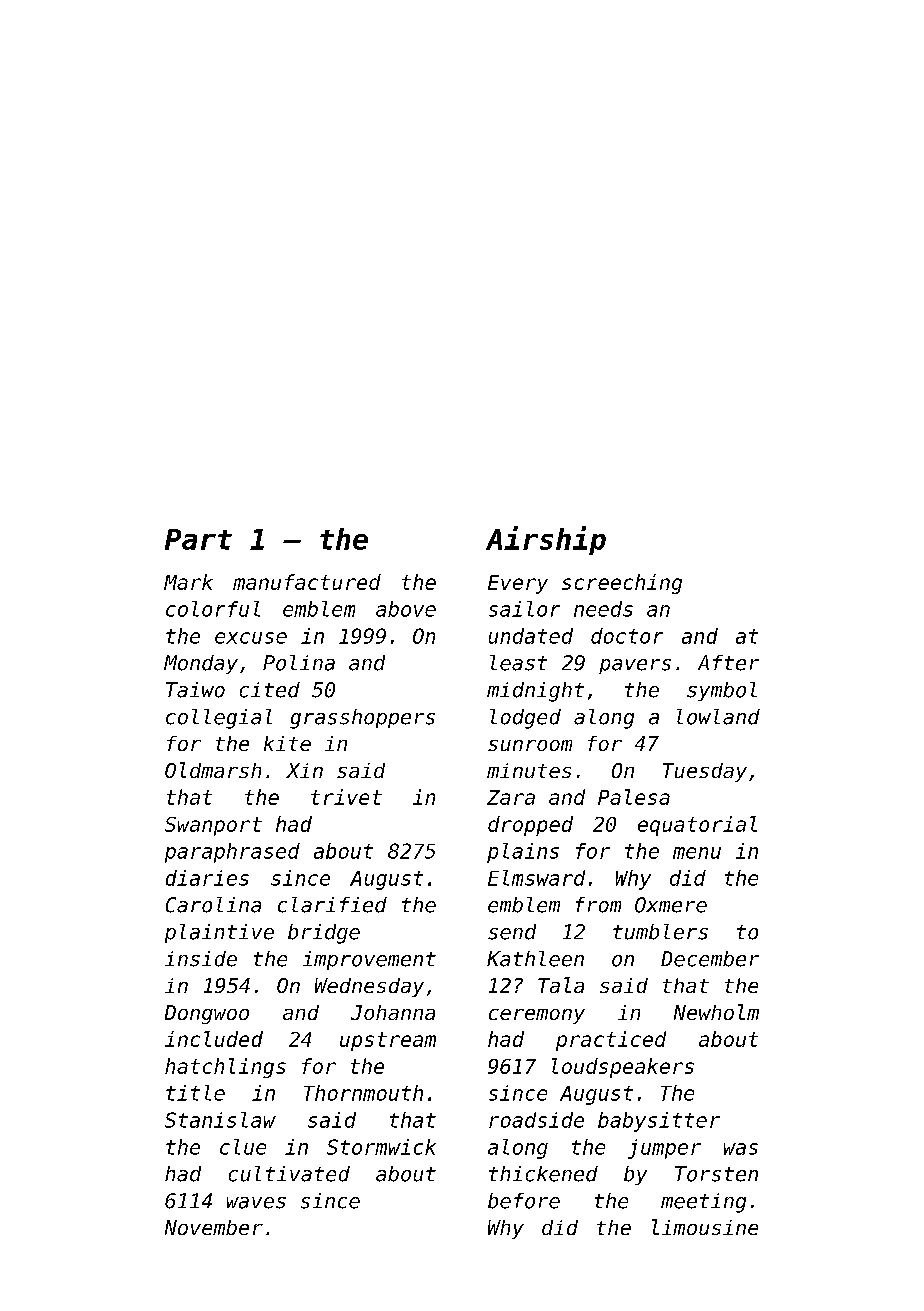  What do you see at coordinates (511, 797) in the screenshot?
I see `Zara` at bounding box center [511, 797].
